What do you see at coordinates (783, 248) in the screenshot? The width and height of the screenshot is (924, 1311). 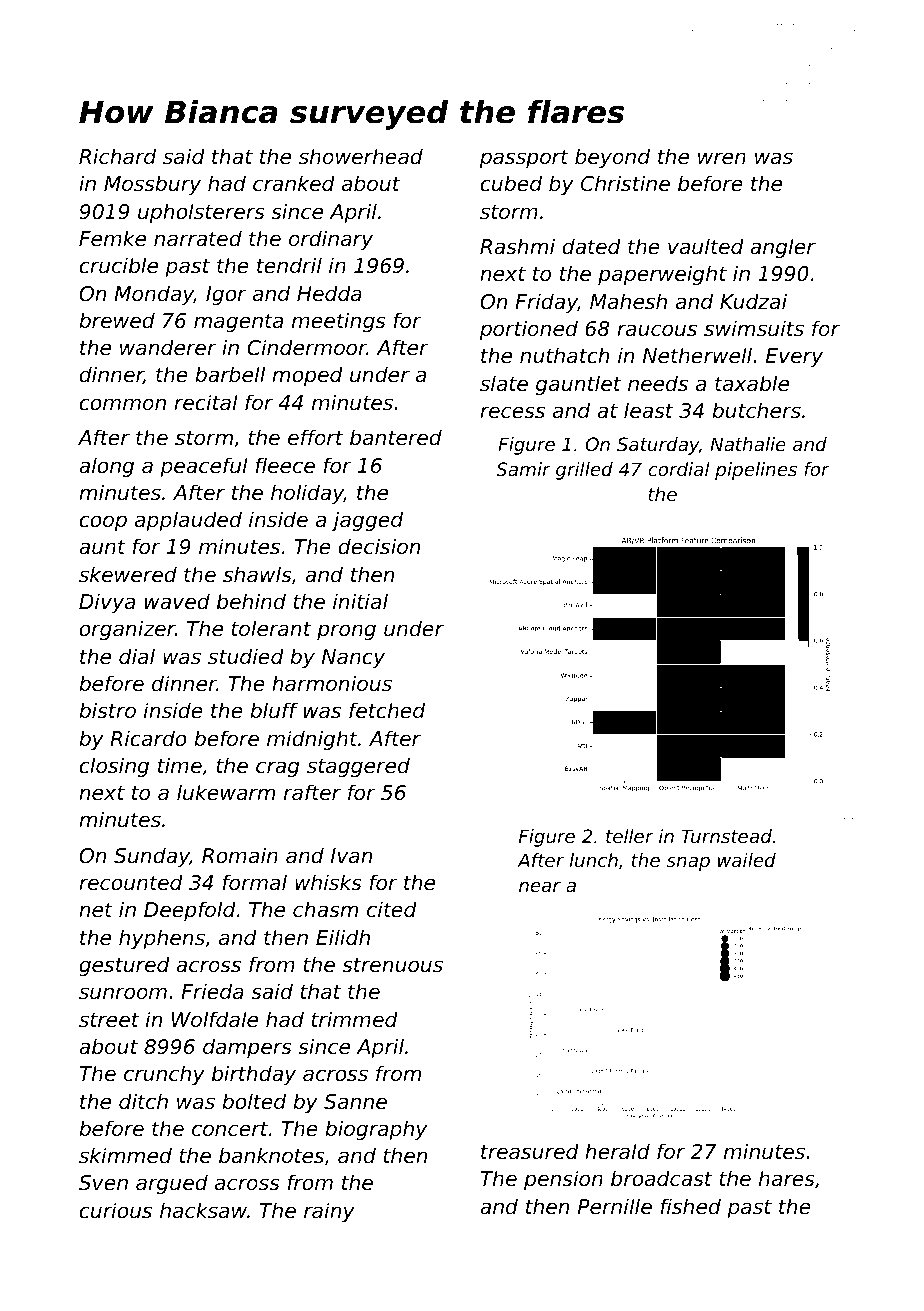 I see `angler` at bounding box center [783, 248].
